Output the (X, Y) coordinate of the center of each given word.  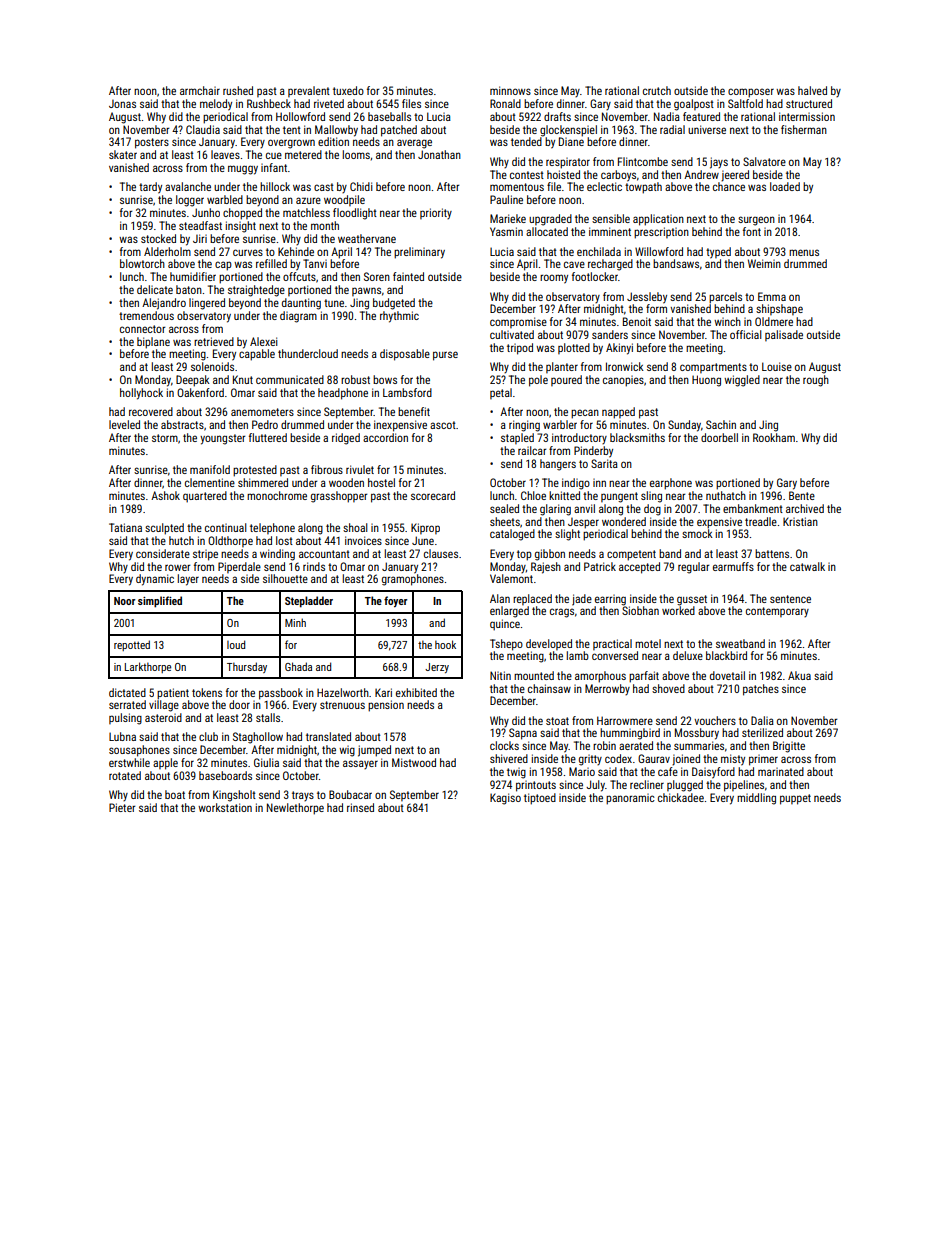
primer (763, 760)
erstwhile (129, 762)
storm (165, 438)
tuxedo (348, 90)
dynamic (155, 580)
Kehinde (296, 251)
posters (152, 143)
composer (751, 93)
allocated (547, 231)
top (524, 555)
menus (804, 252)
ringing (524, 426)
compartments (713, 368)
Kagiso (505, 799)
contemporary (777, 612)
